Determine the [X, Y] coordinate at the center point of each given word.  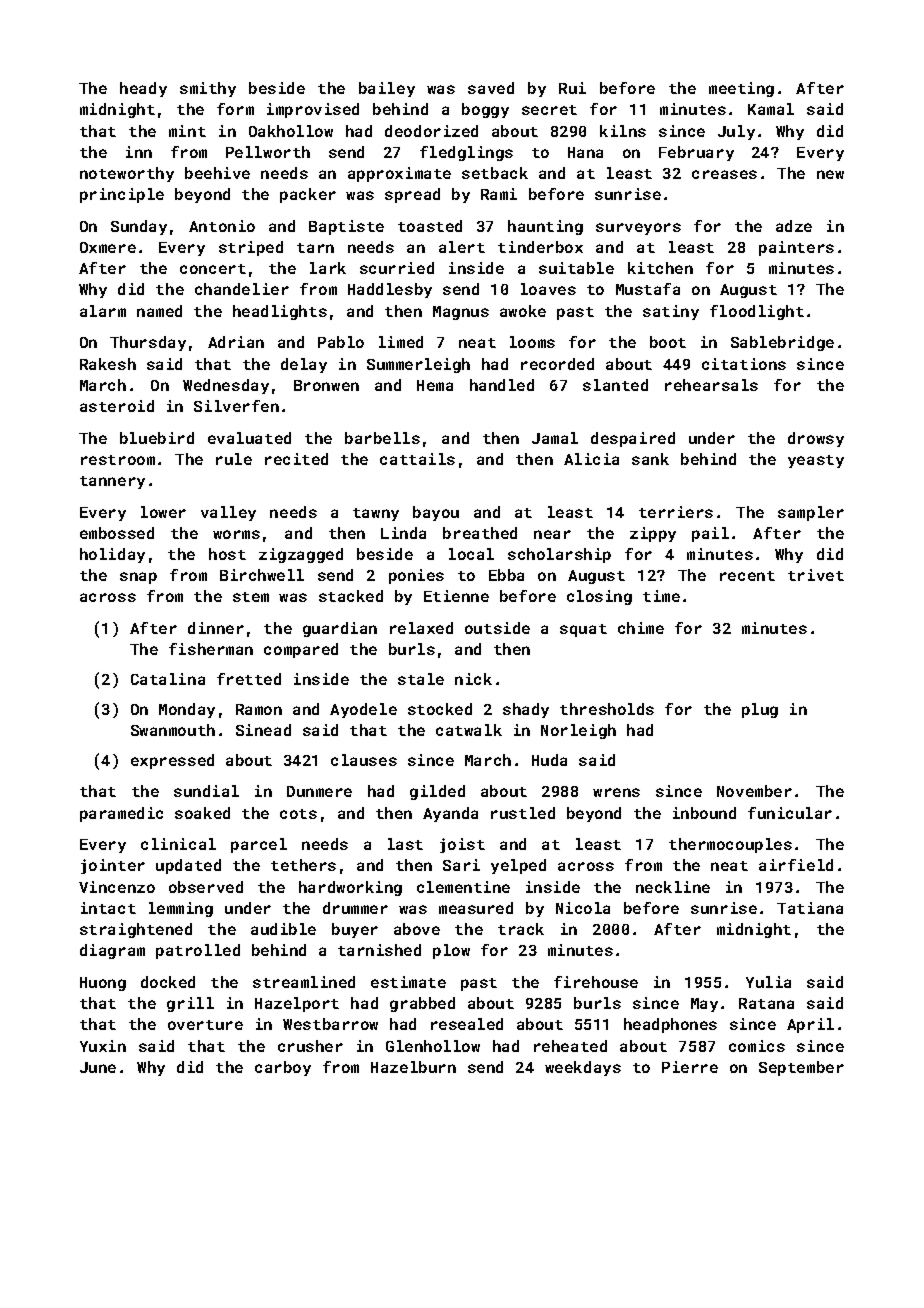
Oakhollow [291, 131]
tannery [112, 482]
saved [491, 88]
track [521, 929]
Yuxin [103, 1046]
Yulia [768, 982]
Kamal [771, 109]
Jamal [555, 438]
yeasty [816, 461]
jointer [113, 866]
